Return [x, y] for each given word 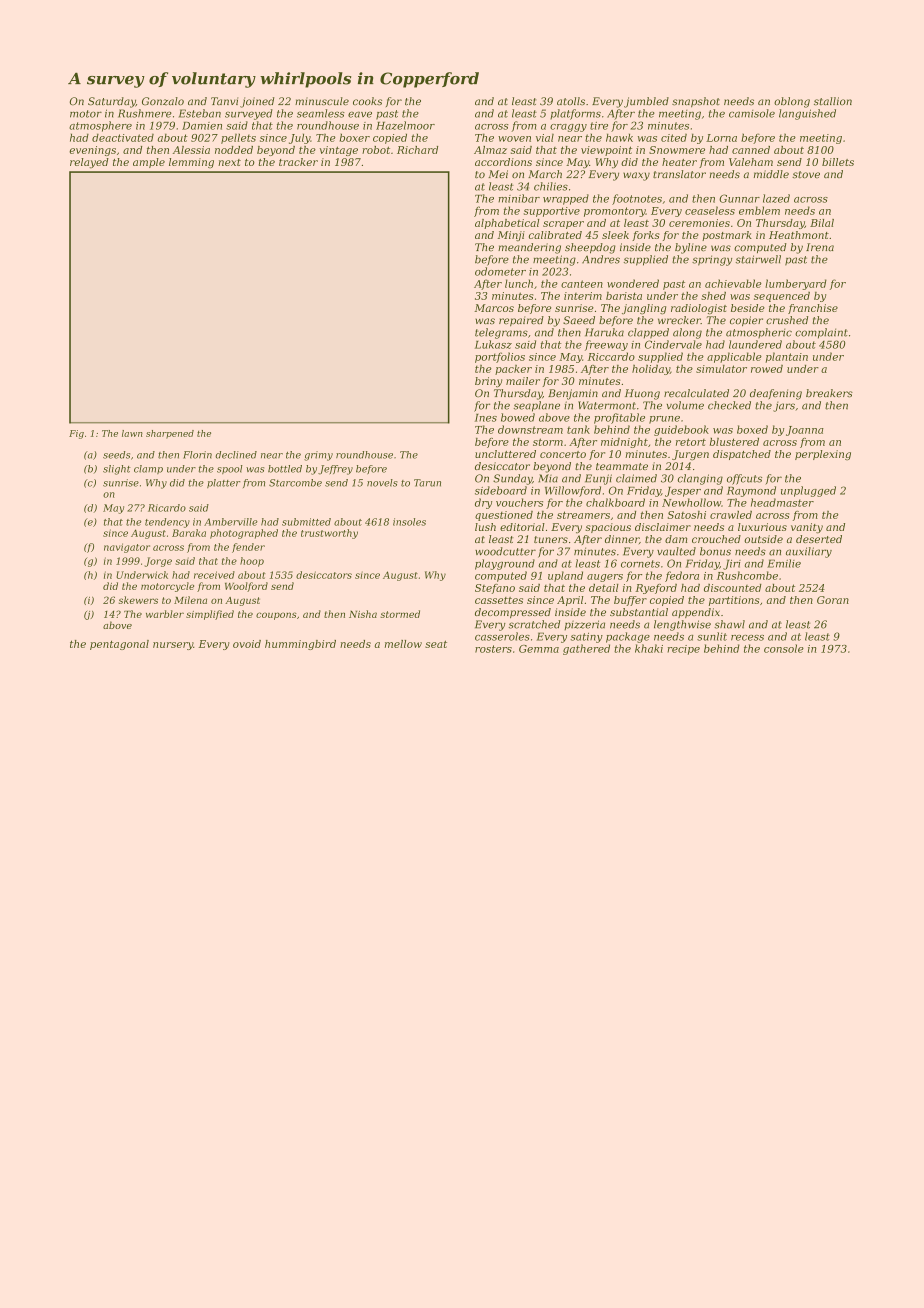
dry [483, 503]
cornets [640, 564]
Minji [511, 236]
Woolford [246, 587]
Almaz [490, 150]
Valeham [751, 162]
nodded [234, 150]
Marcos [494, 308]
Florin [197, 455]
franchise [813, 309]
